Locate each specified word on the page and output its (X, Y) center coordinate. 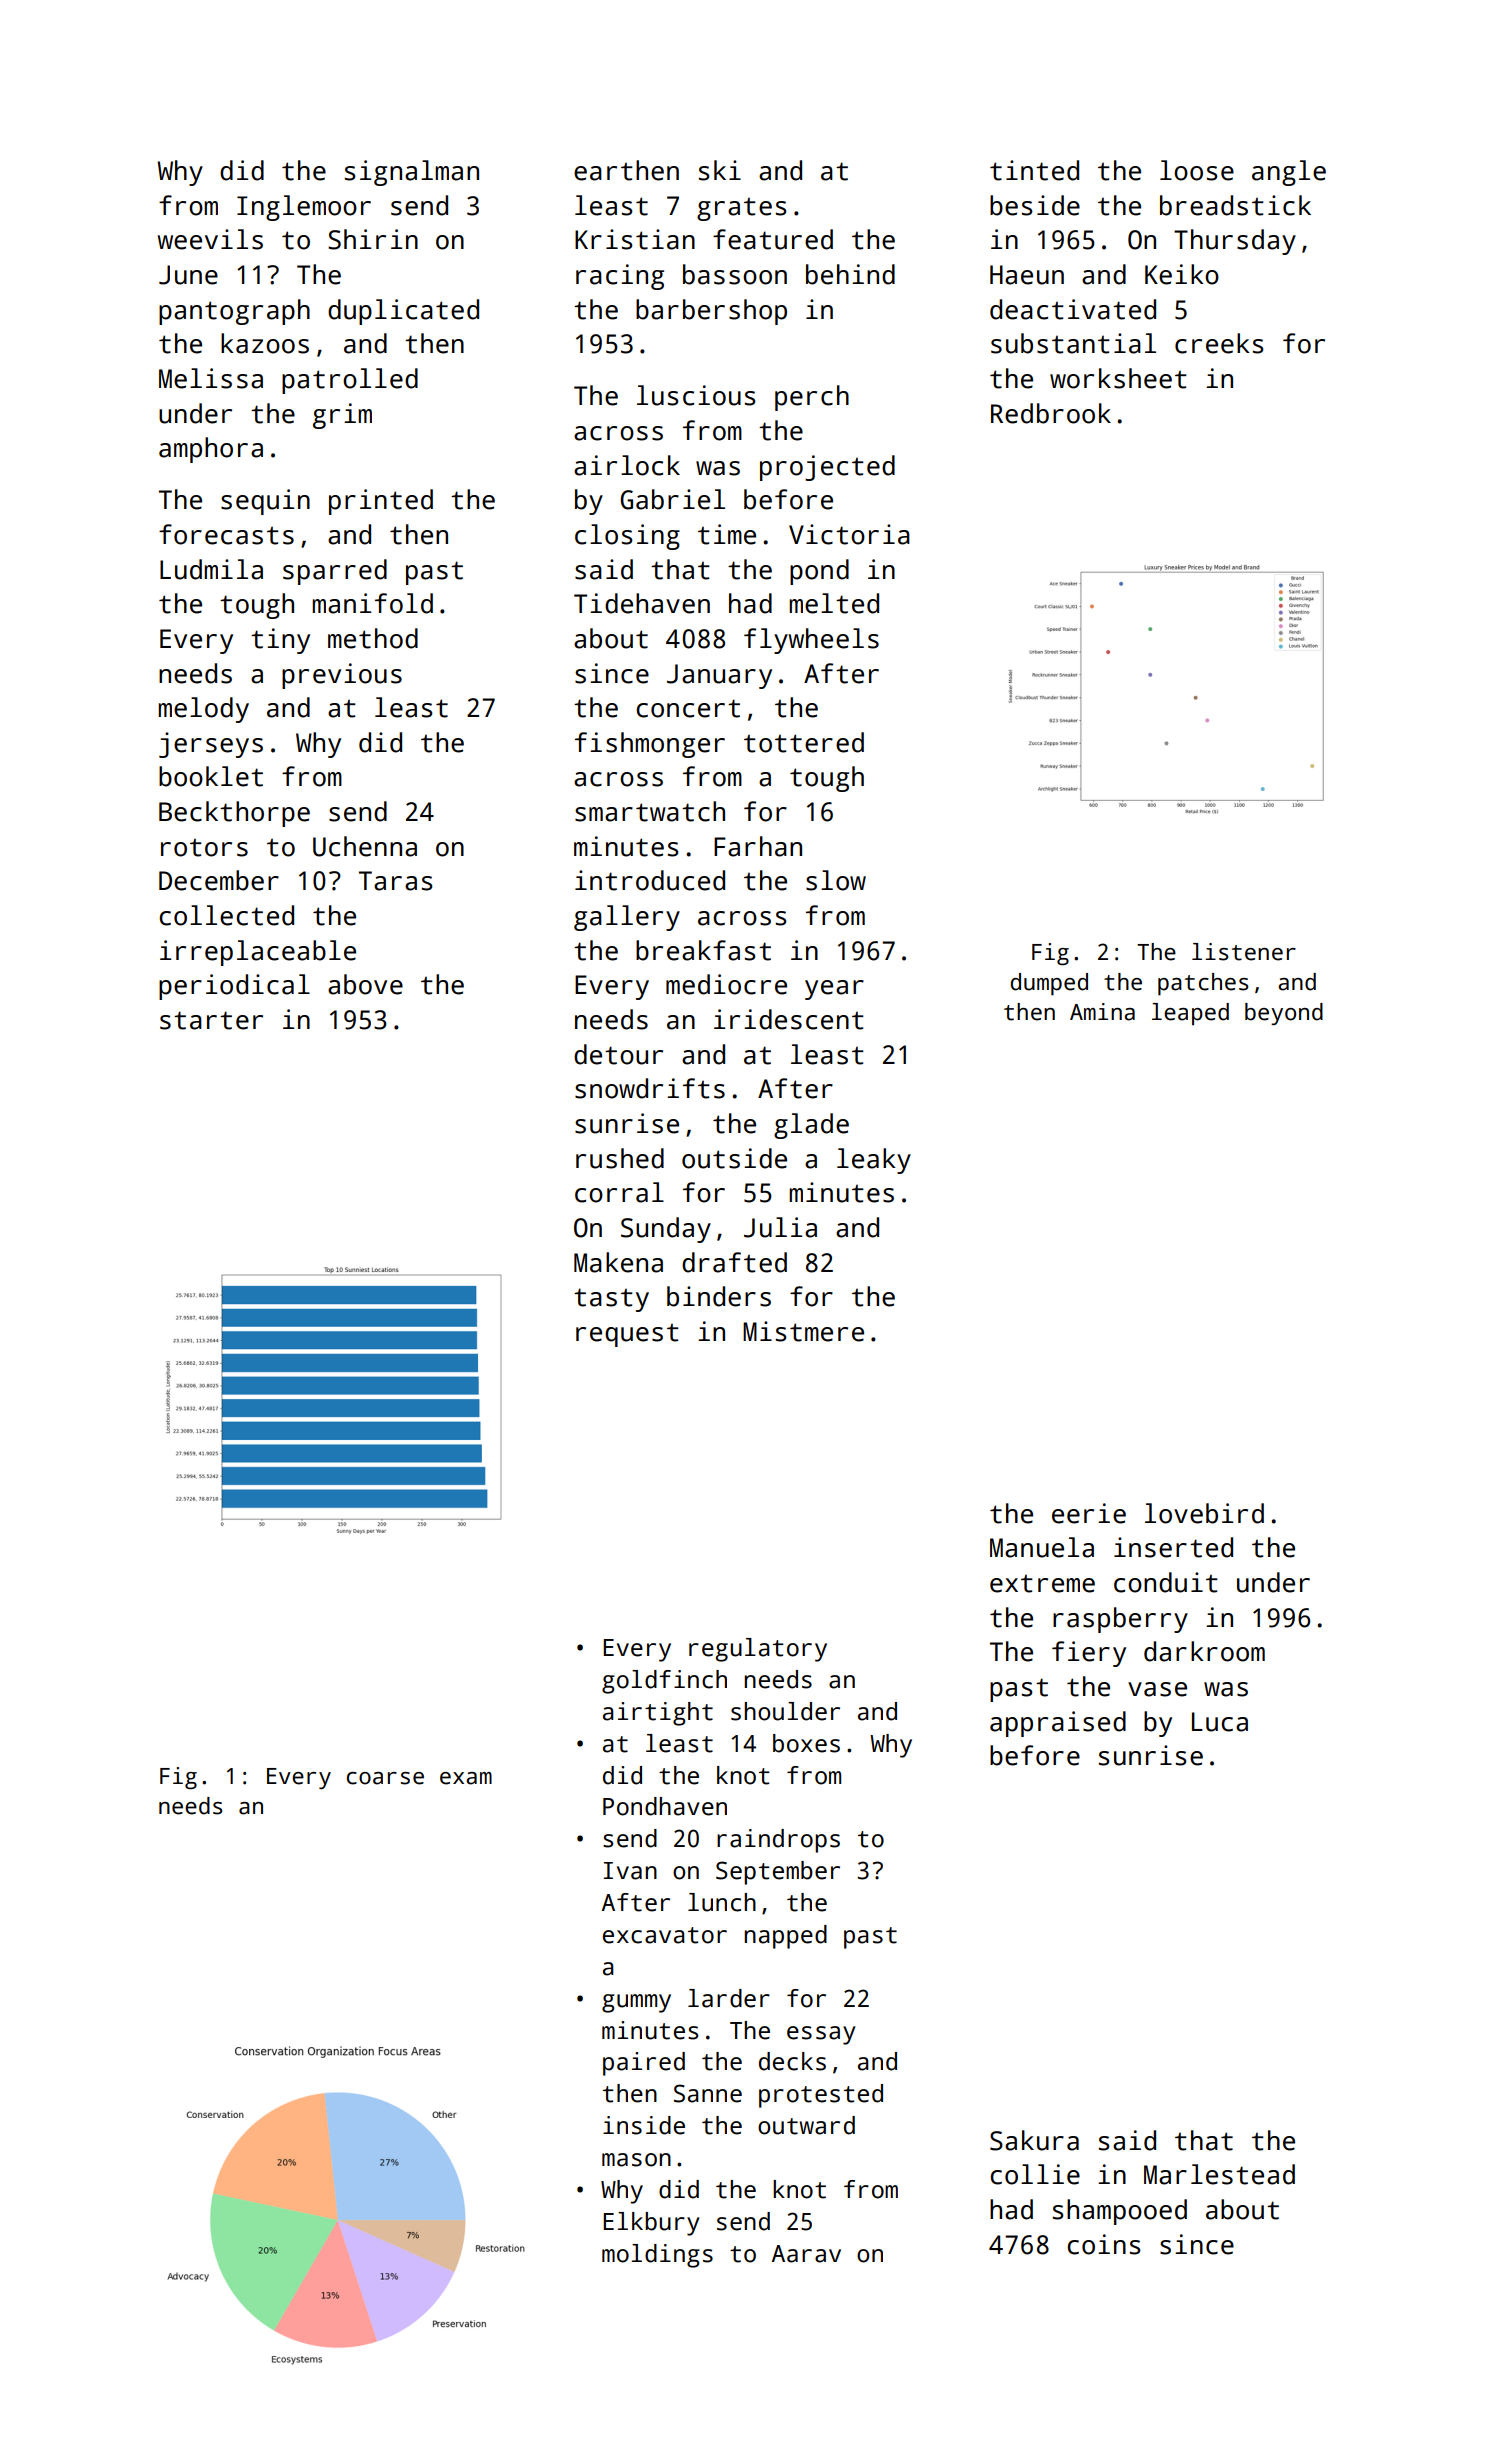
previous (342, 676)
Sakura (1034, 2140)
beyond (1284, 1014)
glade (811, 1126)
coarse (385, 1778)
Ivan (630, 1871)
